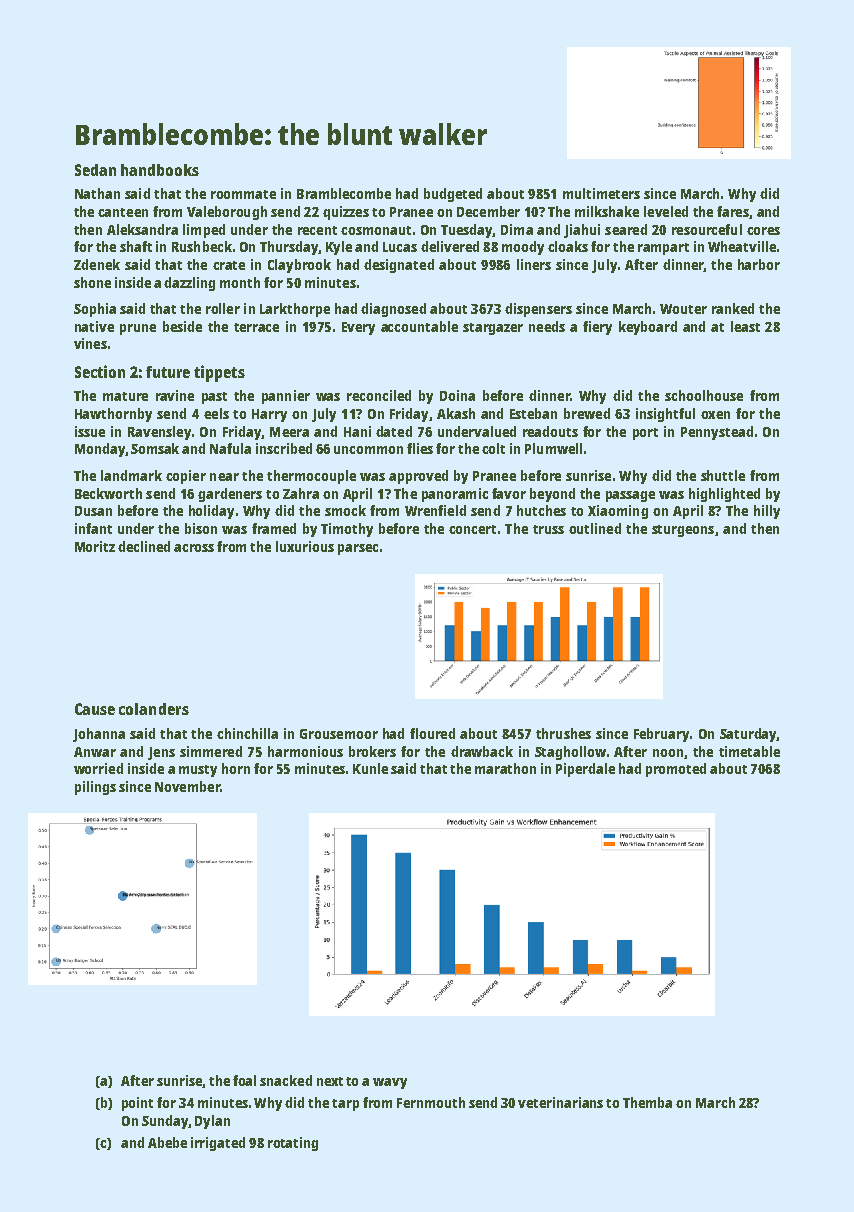  What do you see at coordinates (455, 495) in the image?
I see `panoramic` at bounding box center [455, 495].
